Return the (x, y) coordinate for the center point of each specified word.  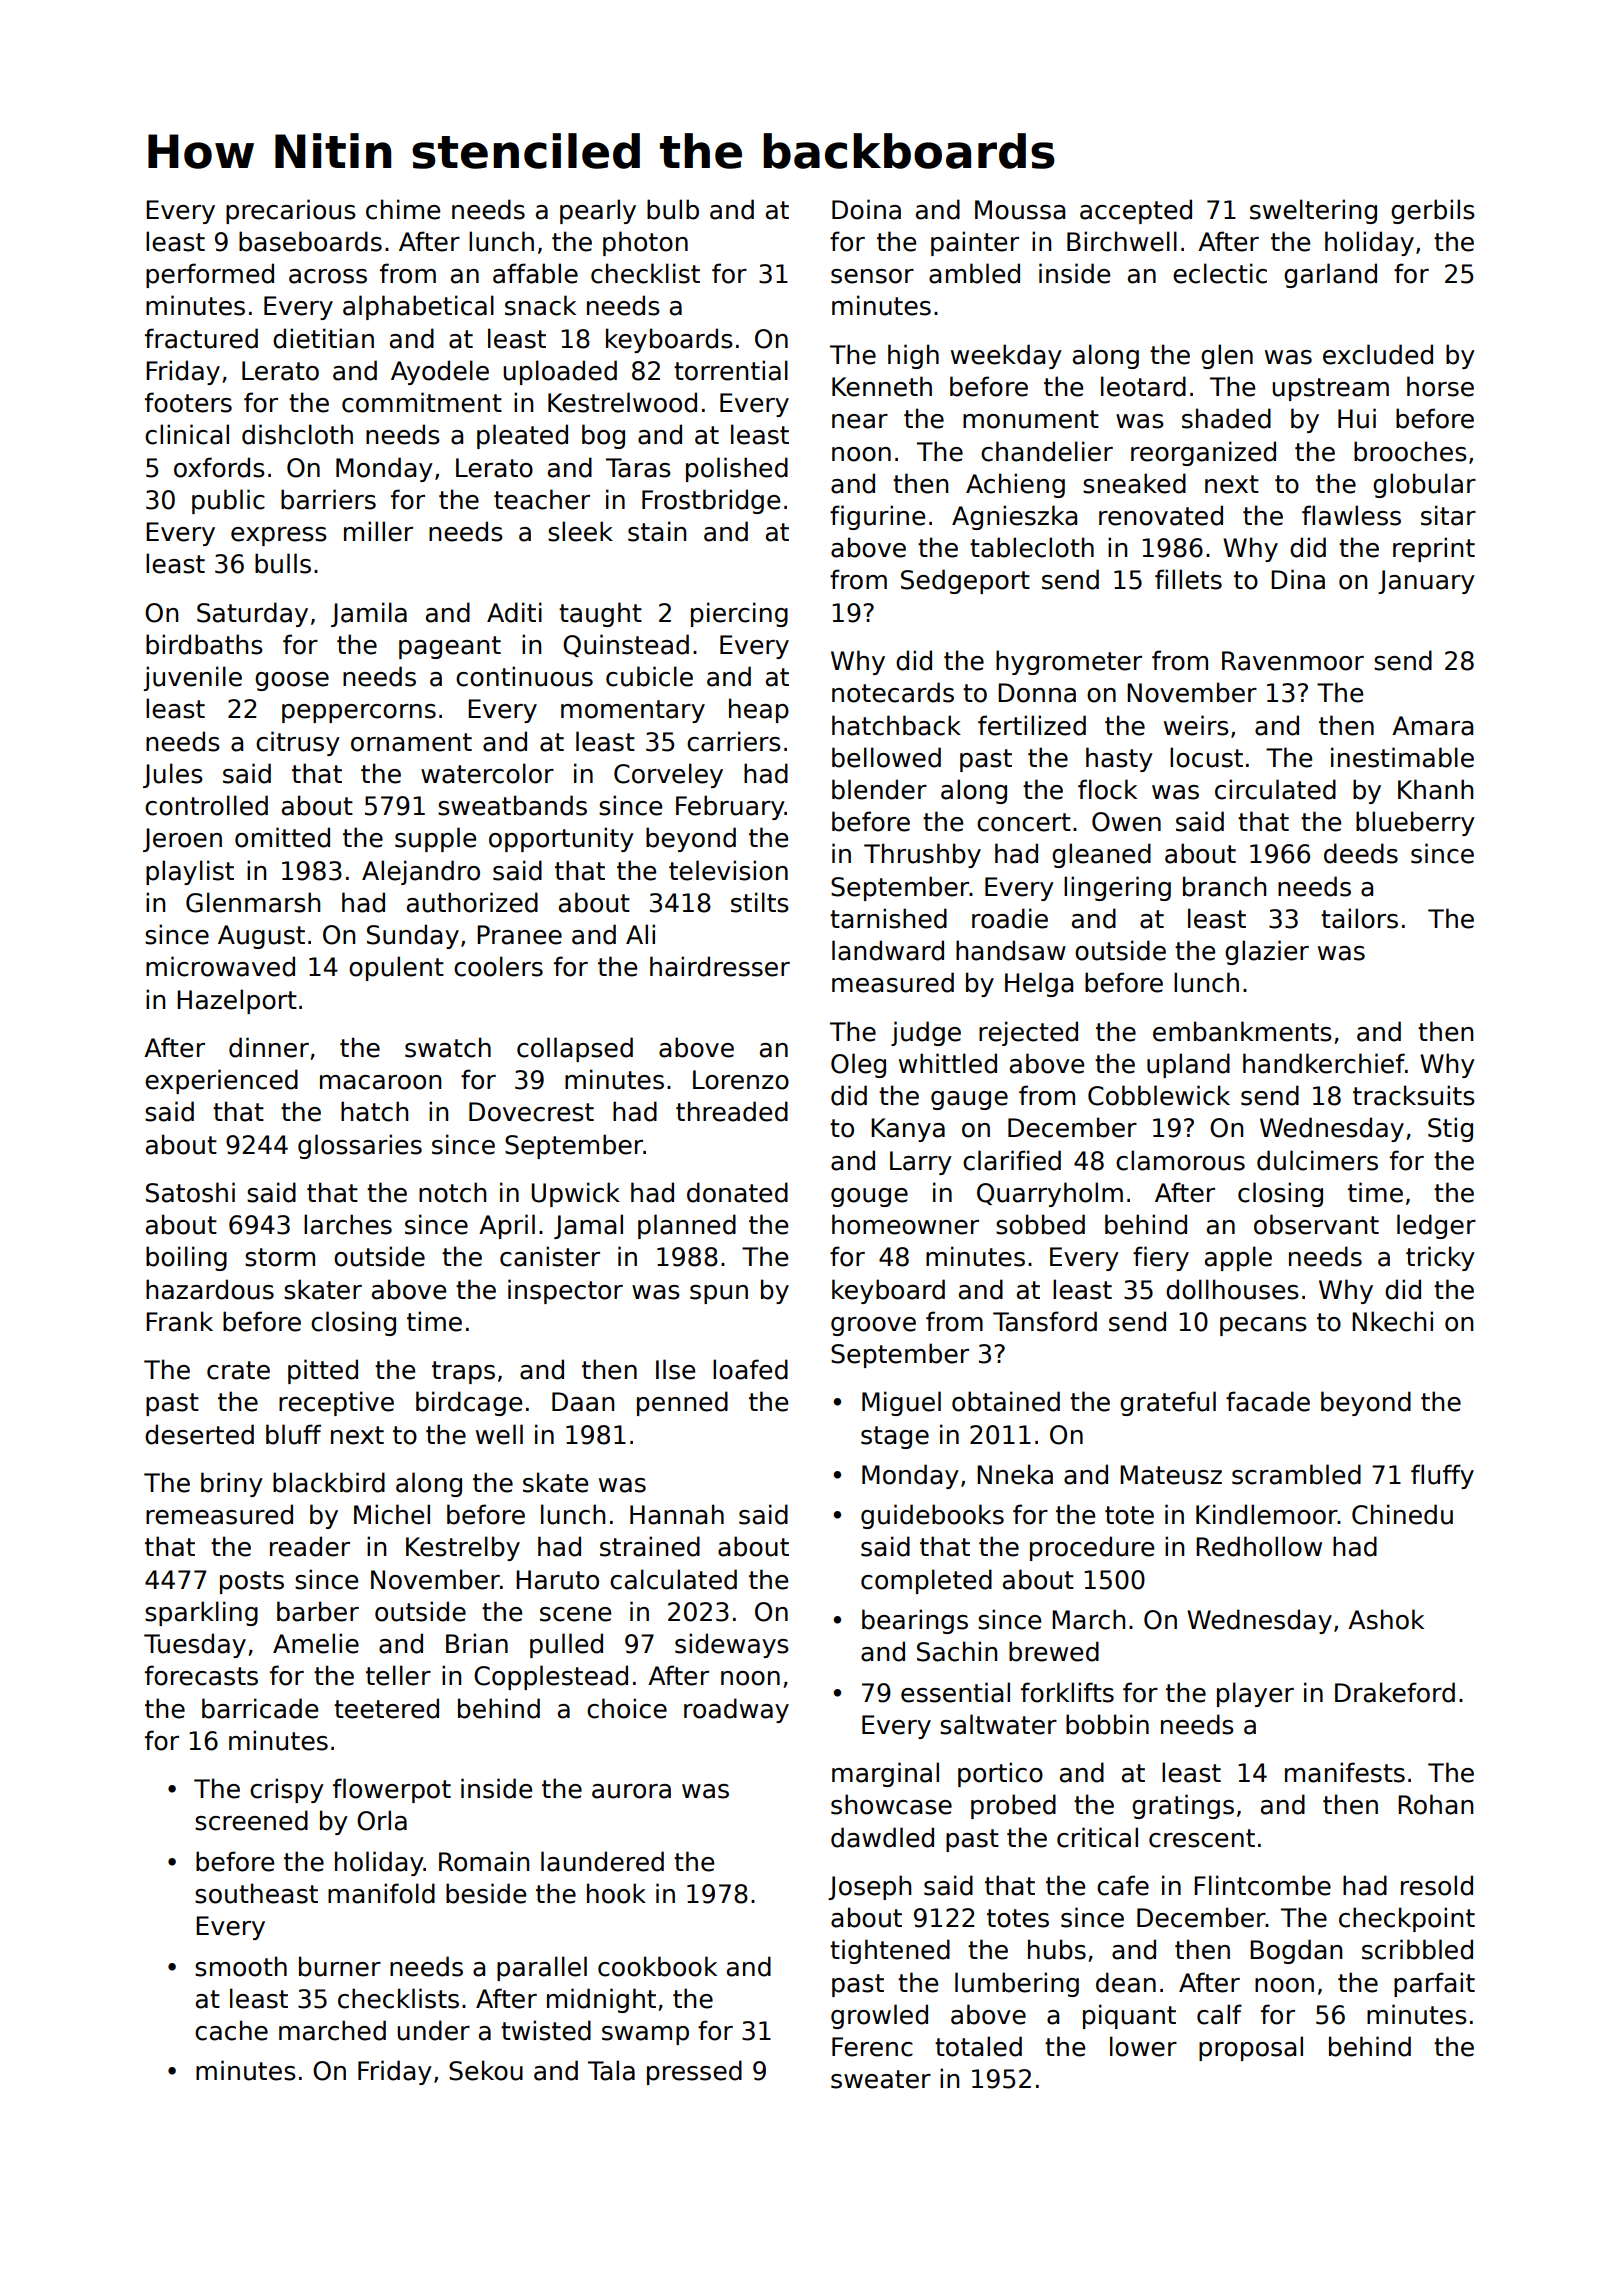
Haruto (557, 1580)
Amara (1432, 726)
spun (719, 1294)
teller (398, 1675)
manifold (381, 1893)
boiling (186, 1258)
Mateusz (1171, 1475)
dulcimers (1317, 1160)
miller (378, 531)
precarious (291, 211)
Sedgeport (965, 581)
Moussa (1020, 210)
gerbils (1433, 211)
